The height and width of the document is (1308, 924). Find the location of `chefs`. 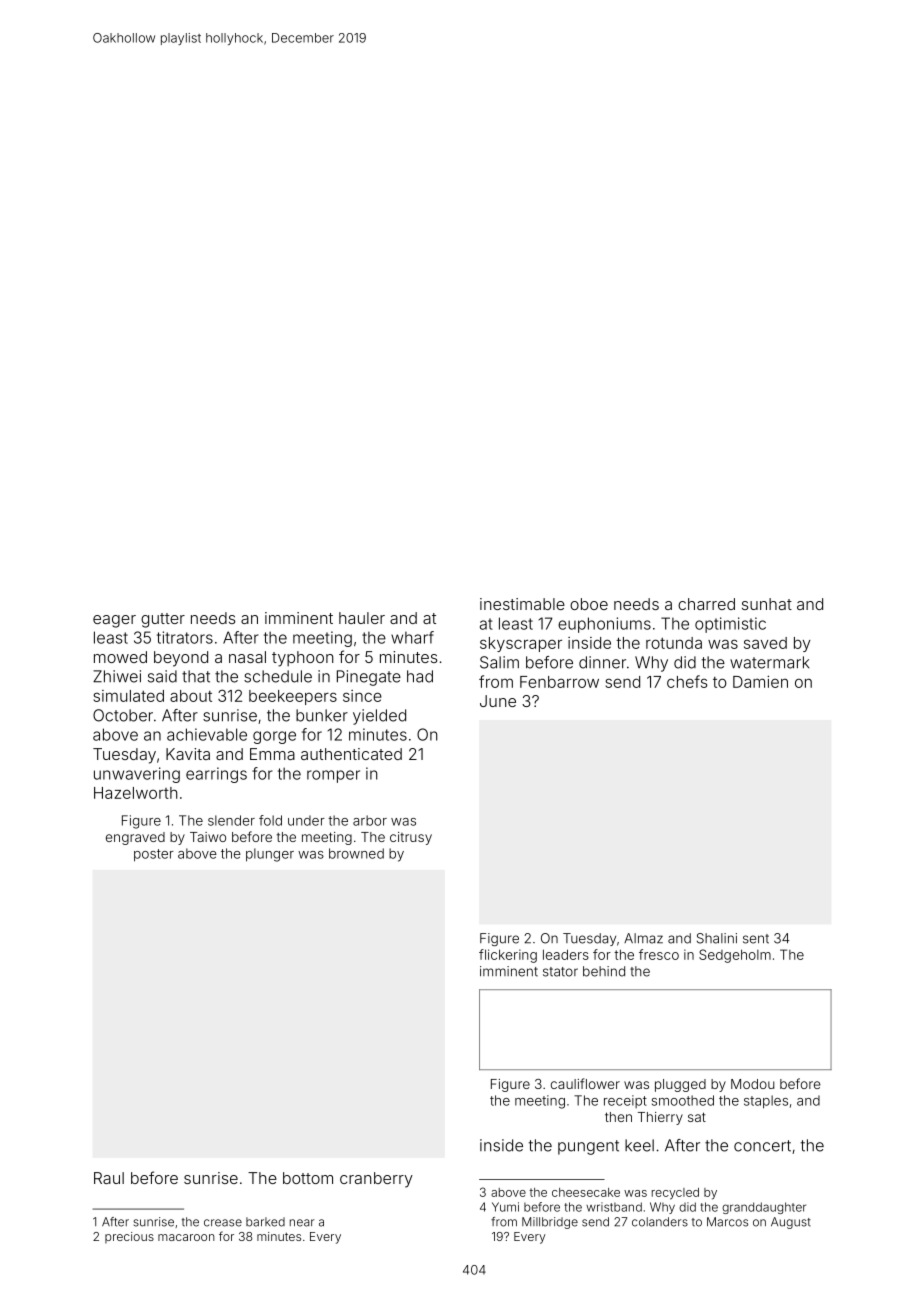

chefs is located at coordinates (687, 681).
